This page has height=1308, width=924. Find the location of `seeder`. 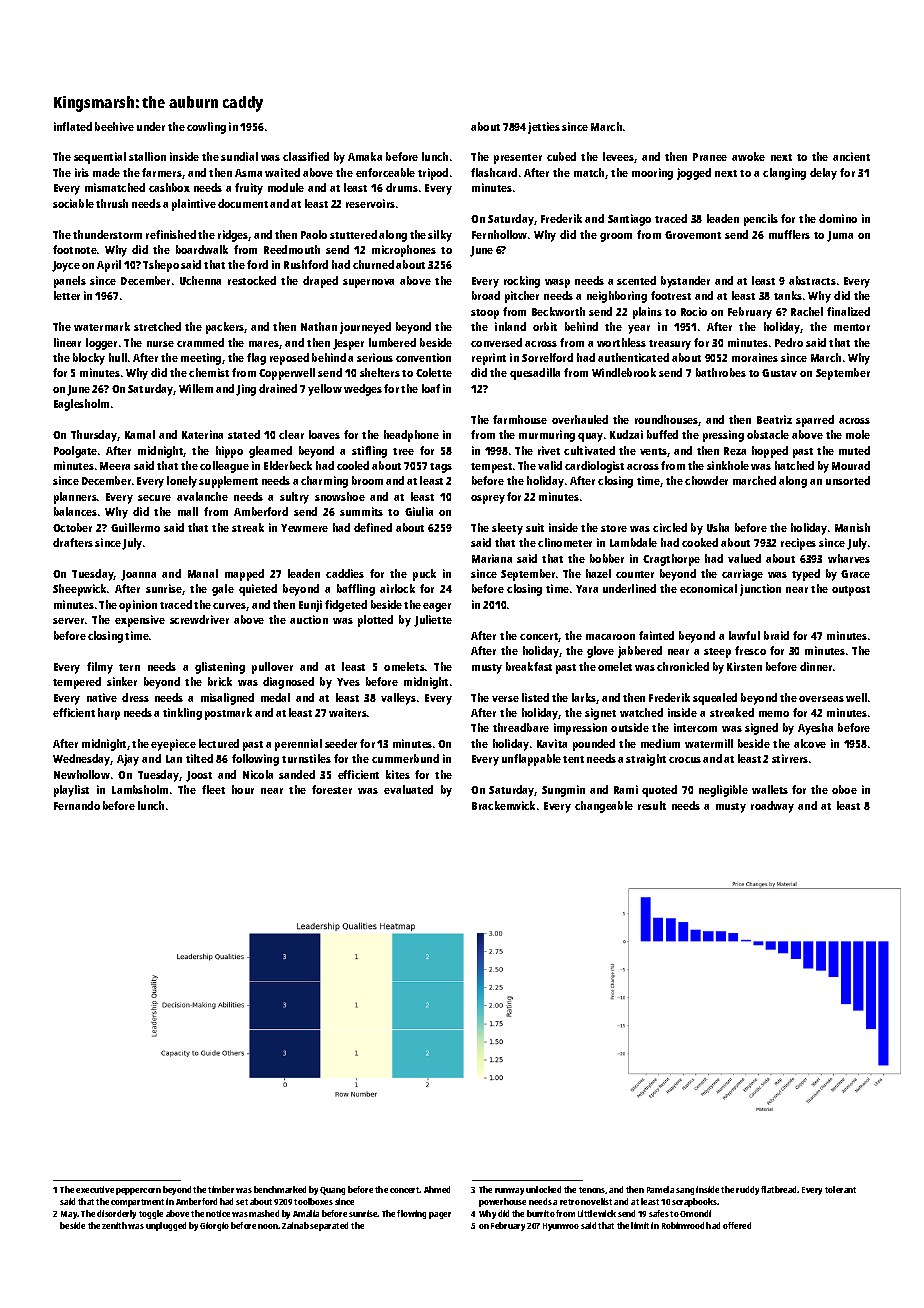

seeder is located at coordinates (341, 743).
